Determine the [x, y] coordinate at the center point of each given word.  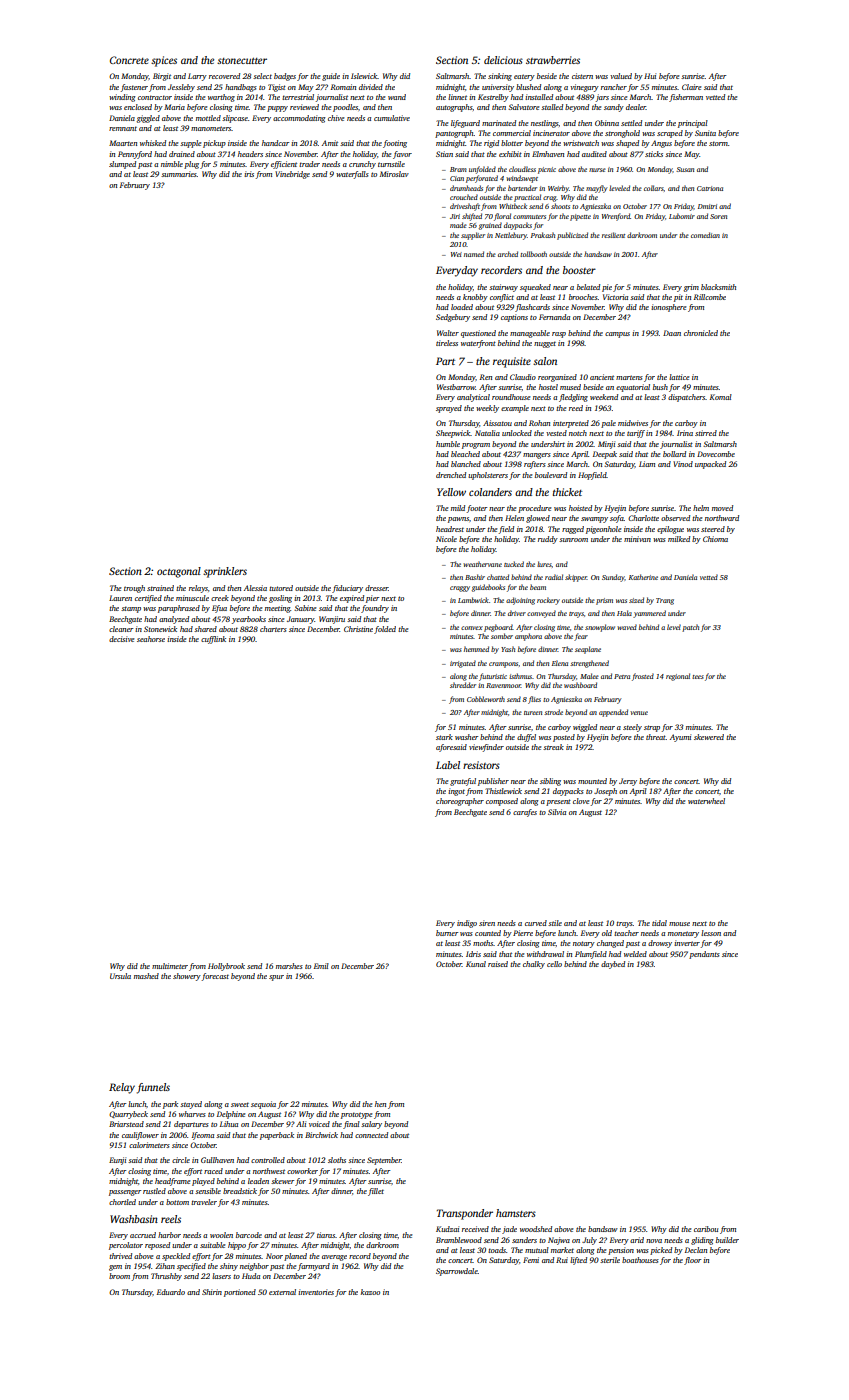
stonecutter [242, 61]
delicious [503, 60]
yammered [649, 614]
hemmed [476, 649]
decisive [122, 639]
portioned [240, 1293]
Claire [692, 87]
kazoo [370, 1292]
